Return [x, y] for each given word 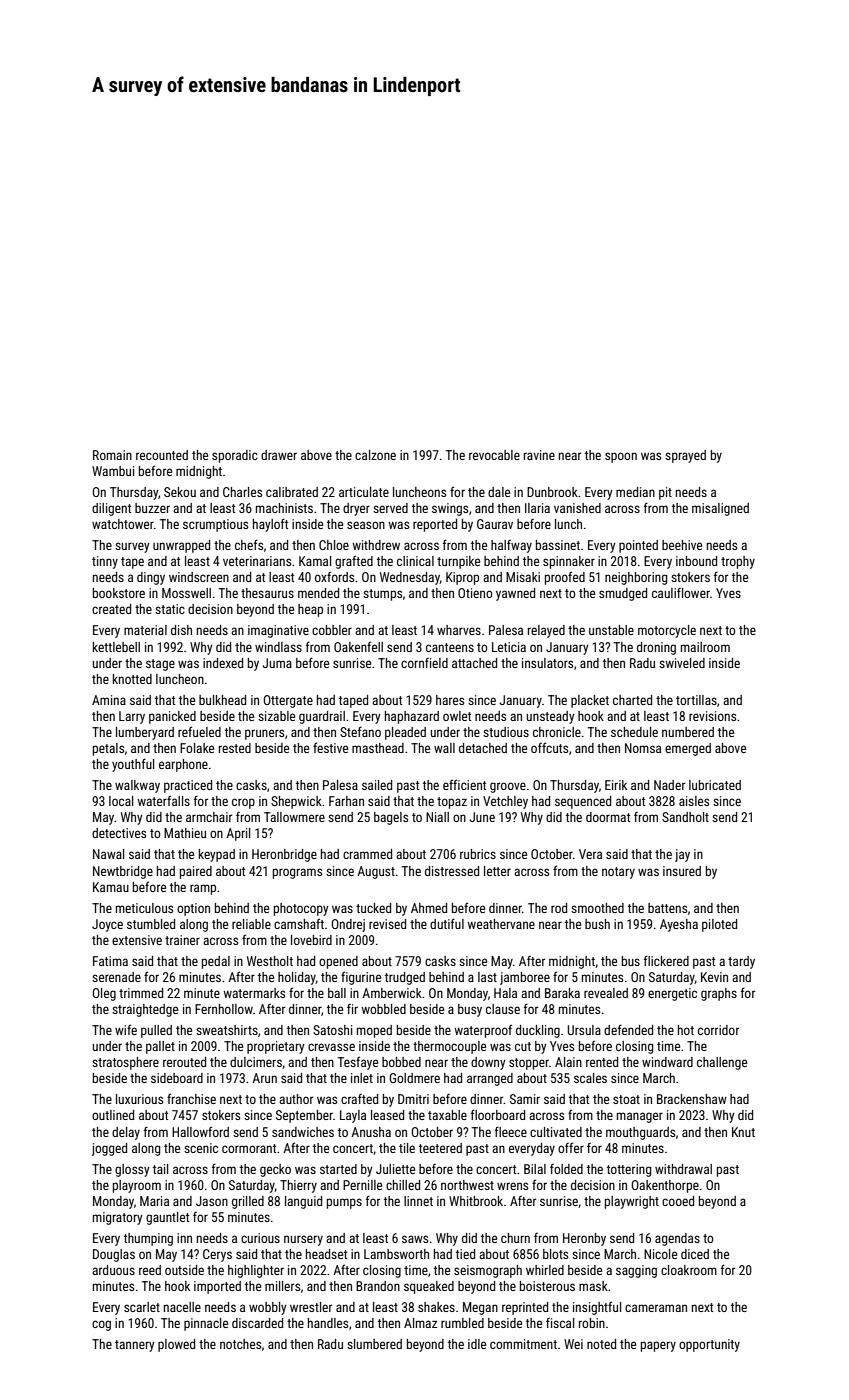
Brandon [378, 1286]
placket [590, 701]
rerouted [184, 1062]
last [487, 977]
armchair [209, 817]
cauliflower [681, 593]
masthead [378, 748]
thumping [148, 1239]
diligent [111, 509]
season [366, 525]
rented [602, 1062]
